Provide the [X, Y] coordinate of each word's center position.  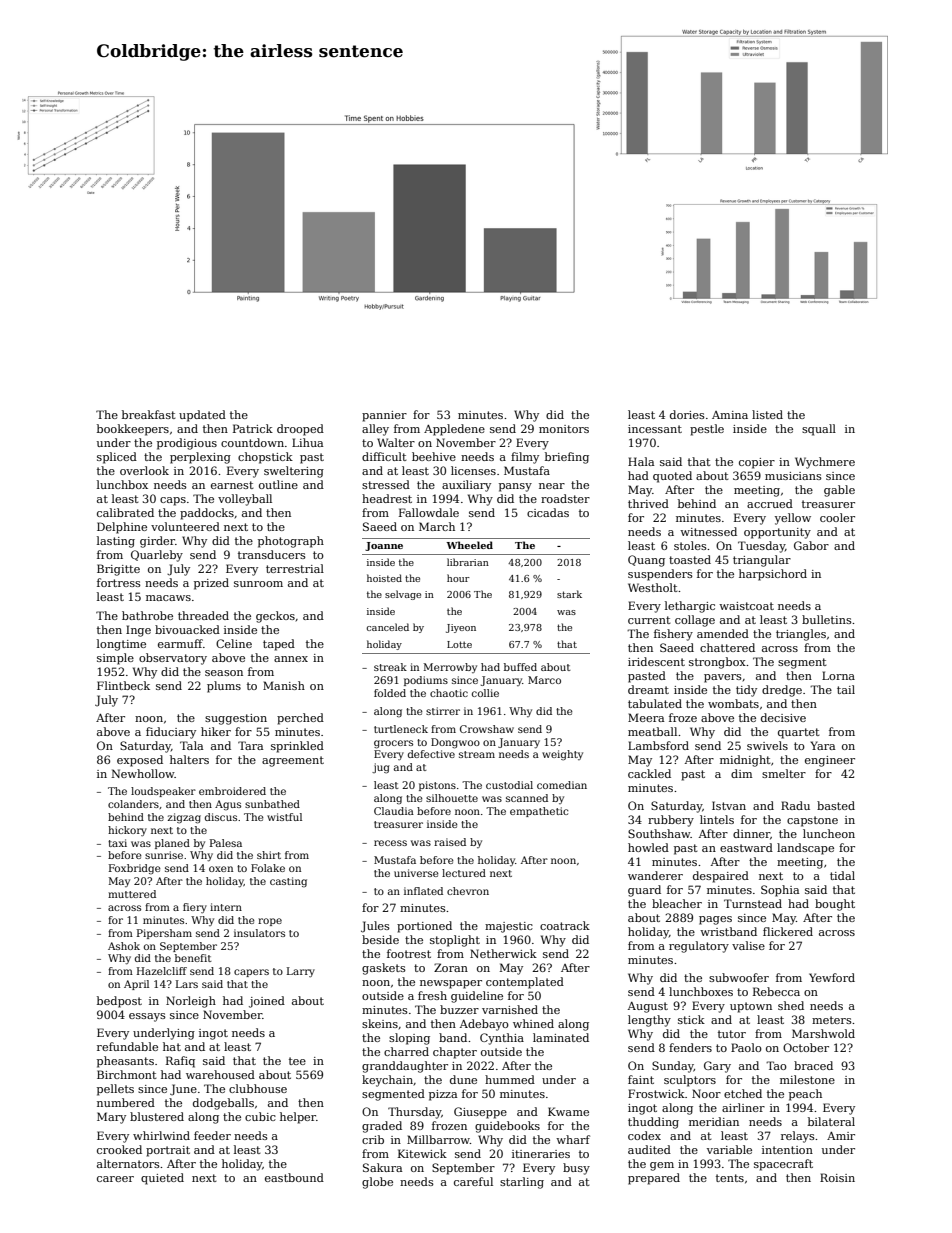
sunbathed [272, 804]
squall [819, 430]
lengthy [649, 1021]
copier [757, 463]
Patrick [253, 428]
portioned [424, 927]
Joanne [384, 546]
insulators [259, 933]
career [115, 1179]
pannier [384, 416]
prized [211, 584]
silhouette [452, 798]
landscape [805, 849]
